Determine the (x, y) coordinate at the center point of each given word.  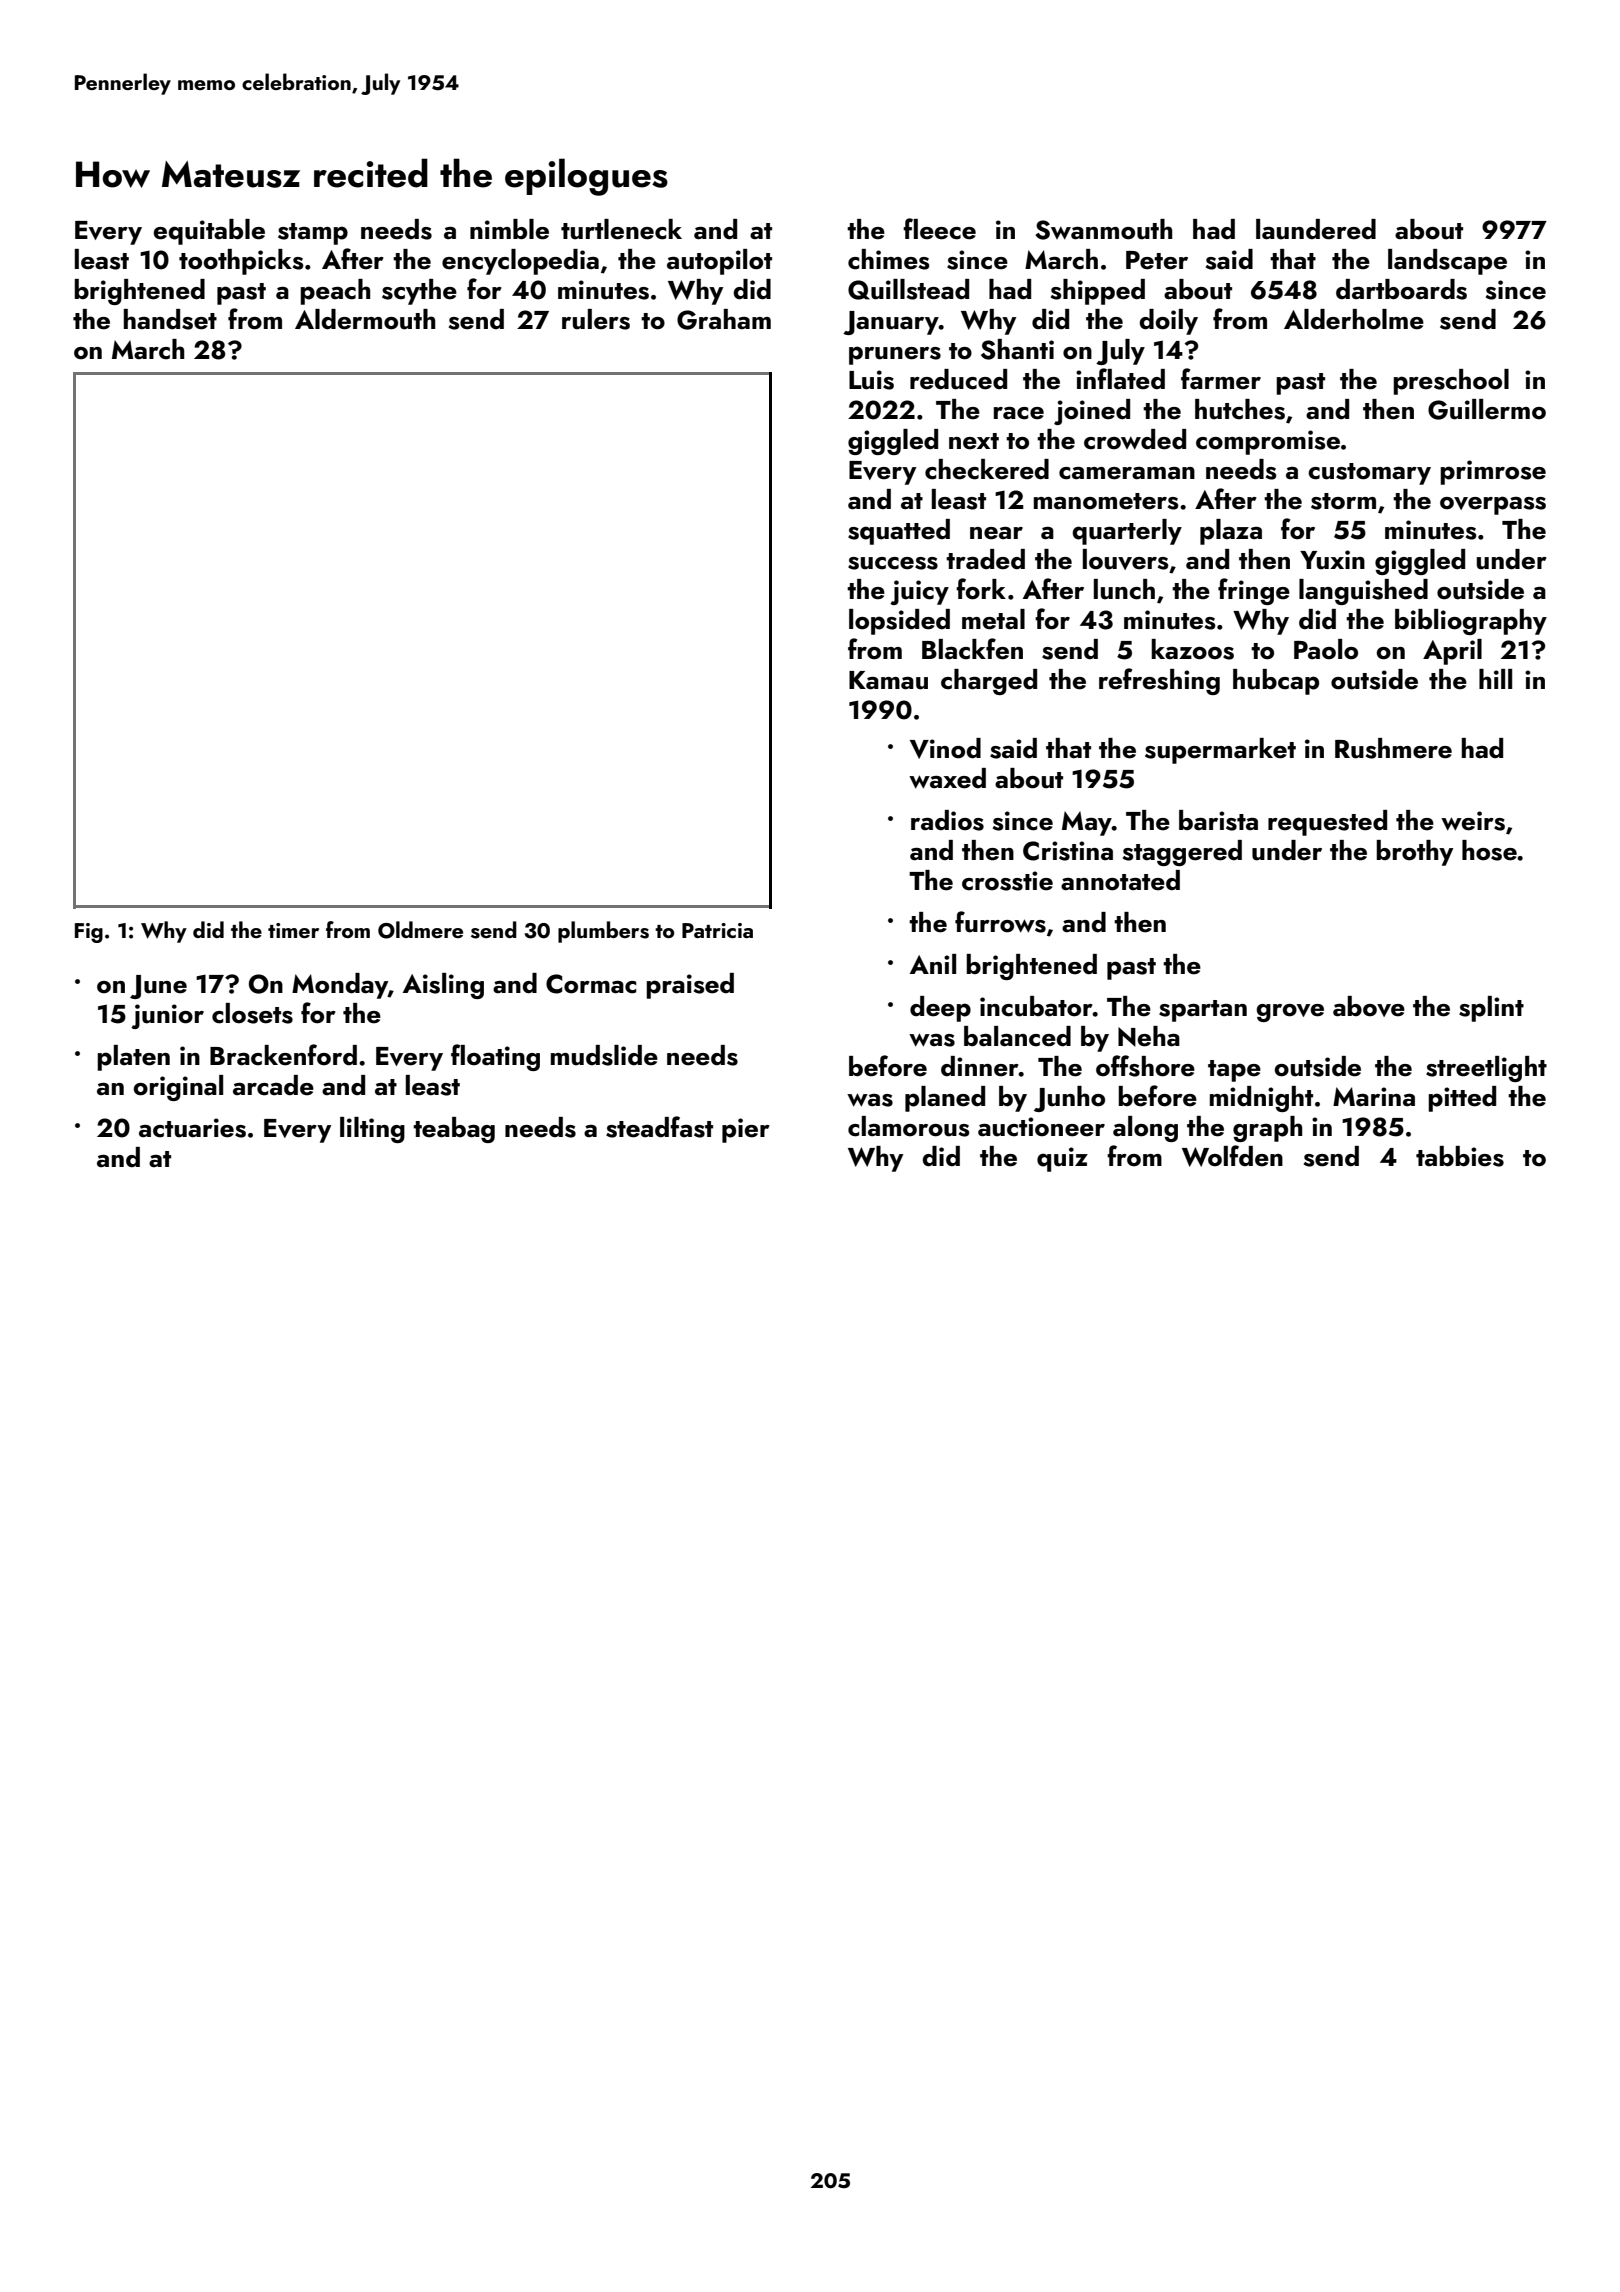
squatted (899, 532)
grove (1290, 1013)
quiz (1062, 1159)
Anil (933, 964)
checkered (987, 469)
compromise (1268, 442)
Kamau (888, 680)
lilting (372, 1130)
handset (170, 319)
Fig (89, 933)
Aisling (443, 986)
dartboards (1401, 289)
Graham (724, 319)
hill (1495, 679)
